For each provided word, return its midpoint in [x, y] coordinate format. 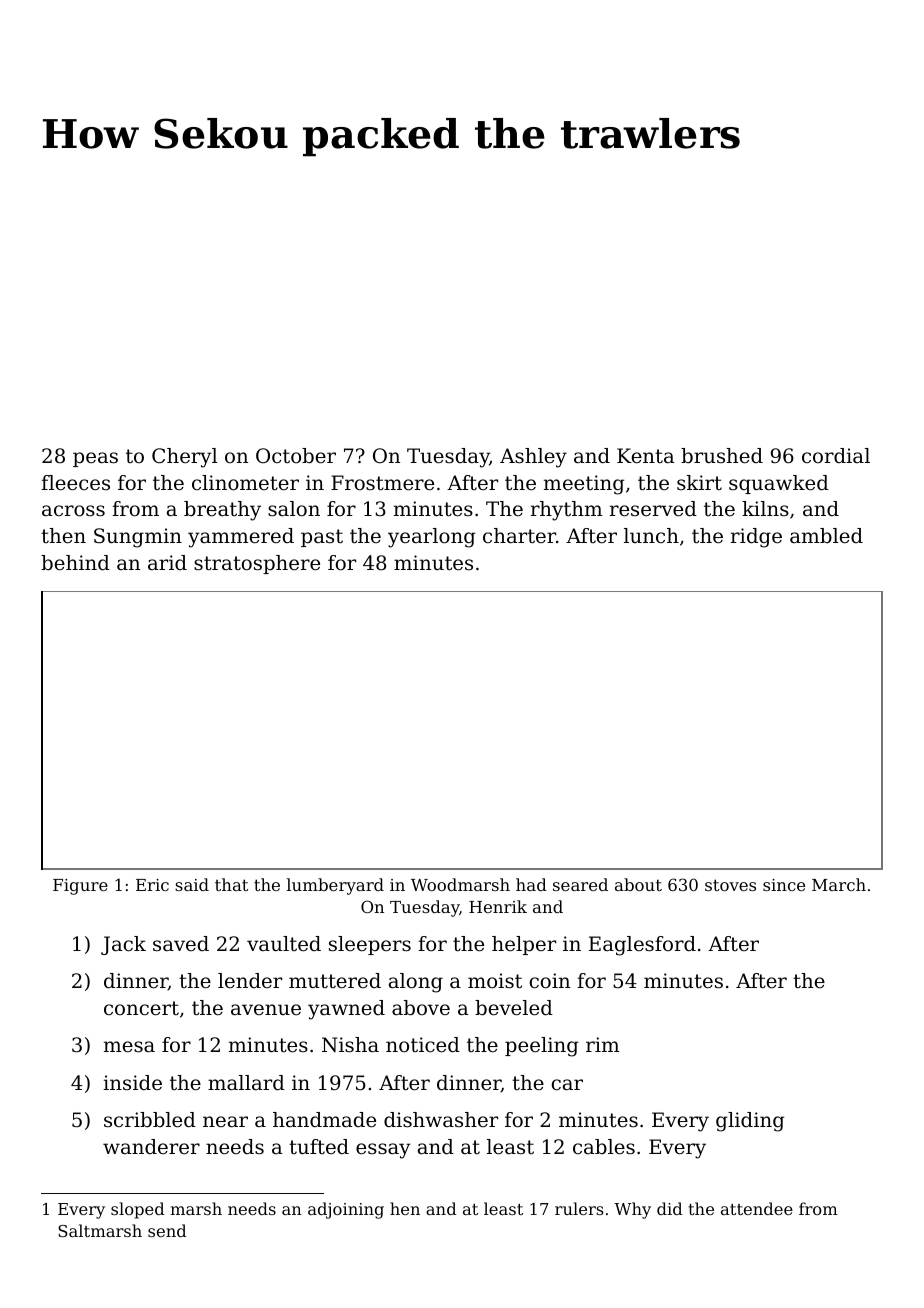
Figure [80, 887]
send [167, 1230]
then [63, 536]
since [784, 885]
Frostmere [382, 483]
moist [495, 981]
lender [250, 980]
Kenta [645, 456]
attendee [757, 1208]
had [531, 884]
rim [602, 1044]
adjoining [346, 1210]
